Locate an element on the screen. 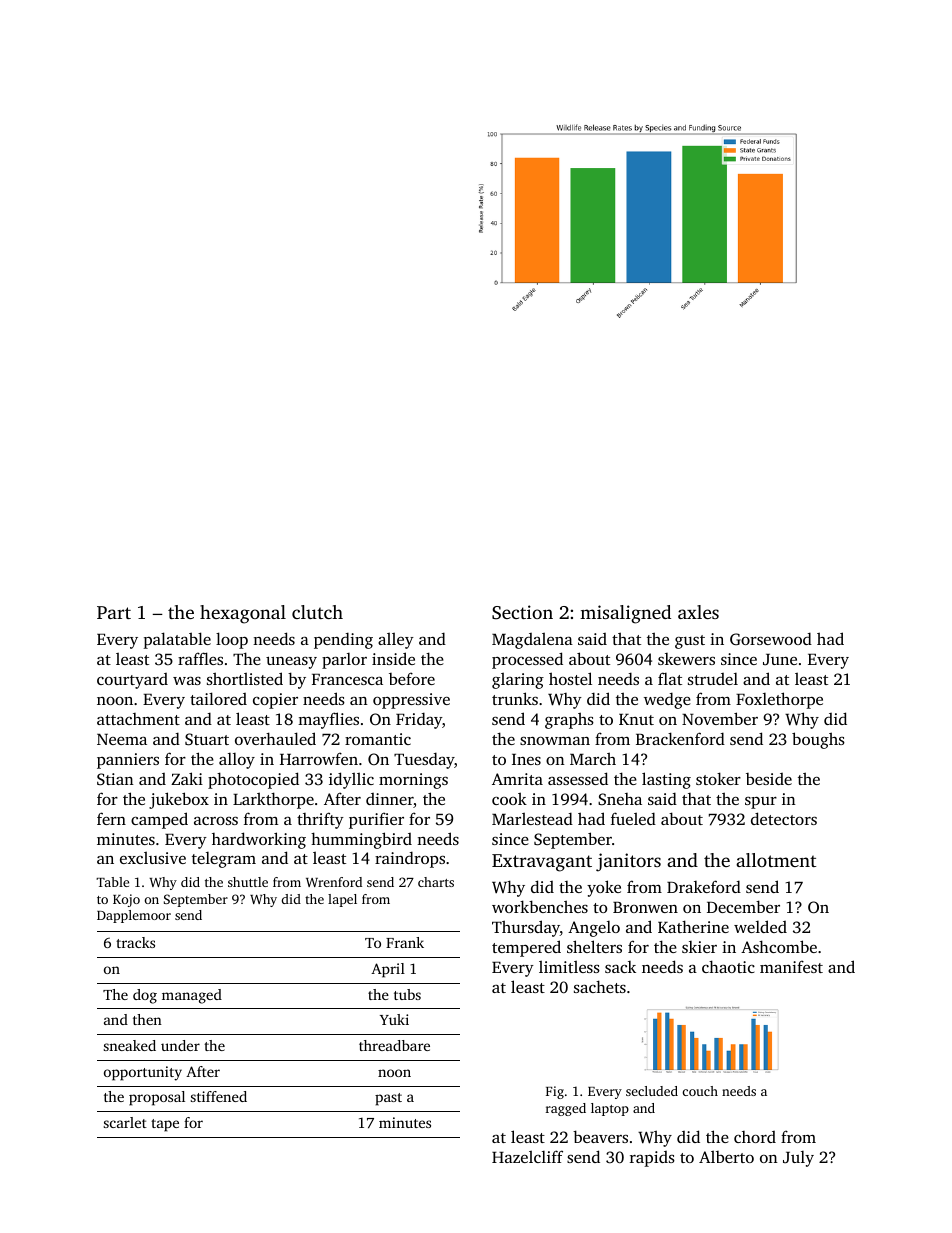  beside is located at coordinates (769, 779).
